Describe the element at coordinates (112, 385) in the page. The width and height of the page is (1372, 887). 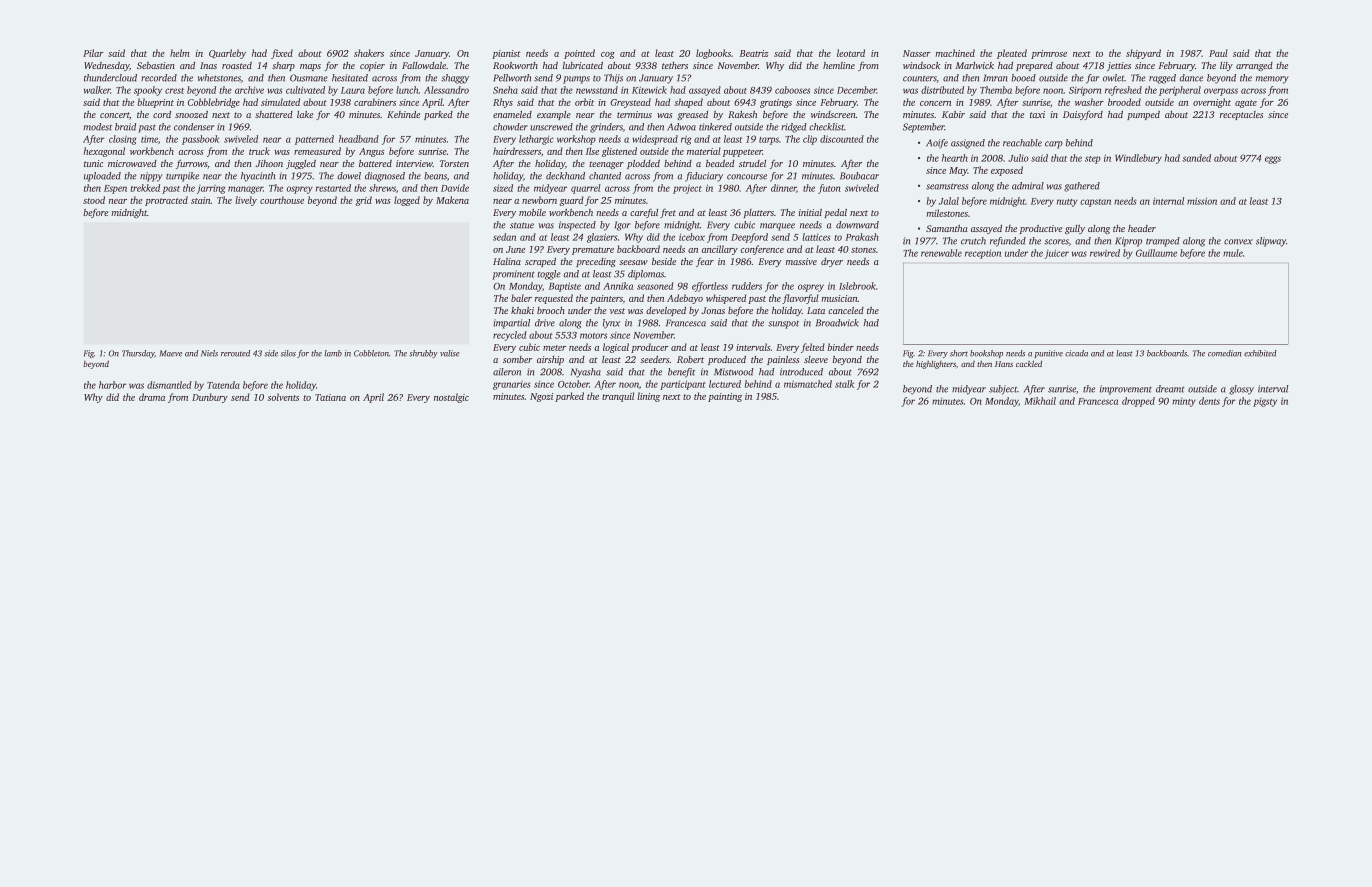
I see `harbor` at that location.
